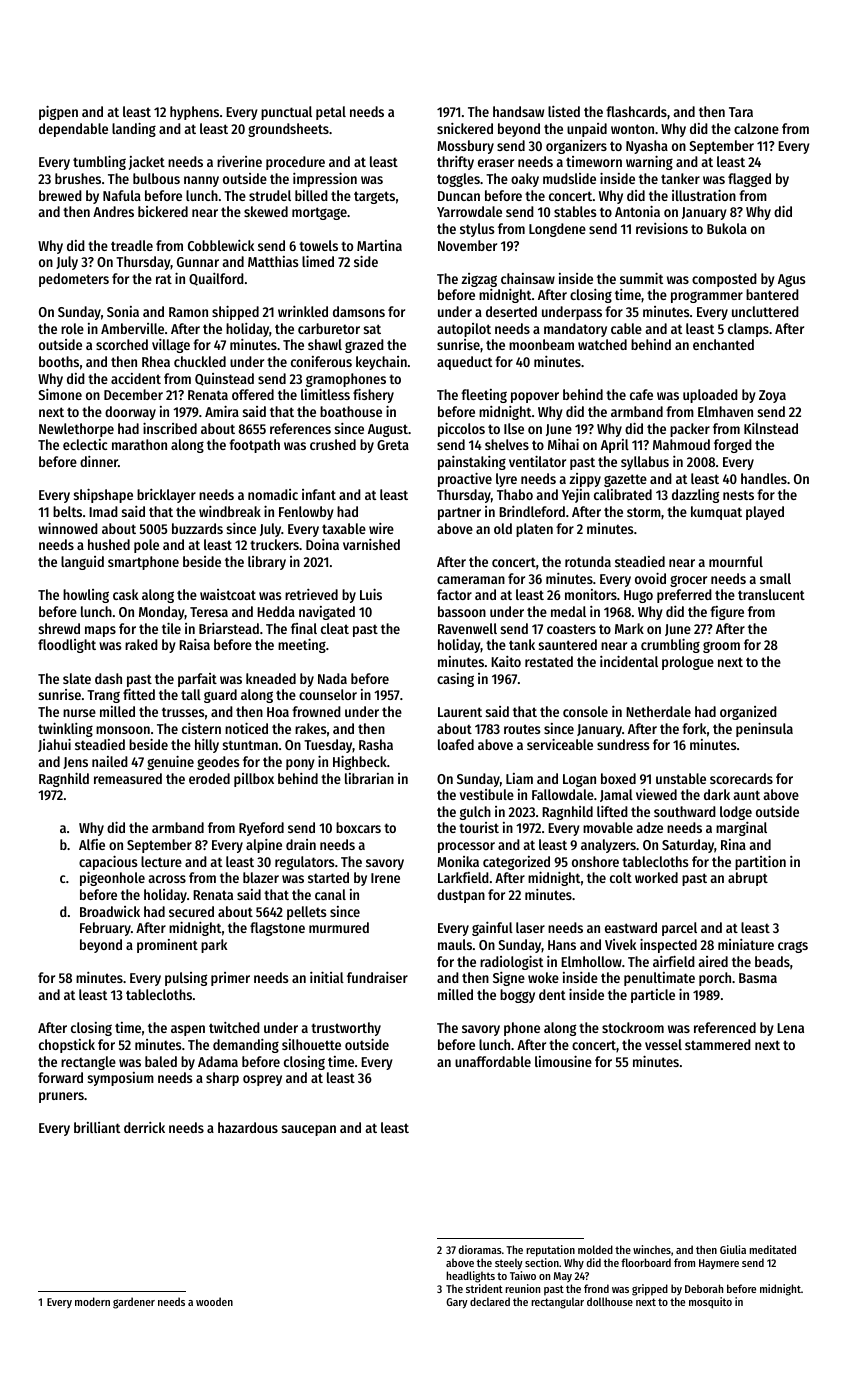 Image resolution: width=849 pixels, height=1400 pixels. What do you see at coordinates (371, 544) in the image?
I see `varnished` at bounding box center [371, 544].
